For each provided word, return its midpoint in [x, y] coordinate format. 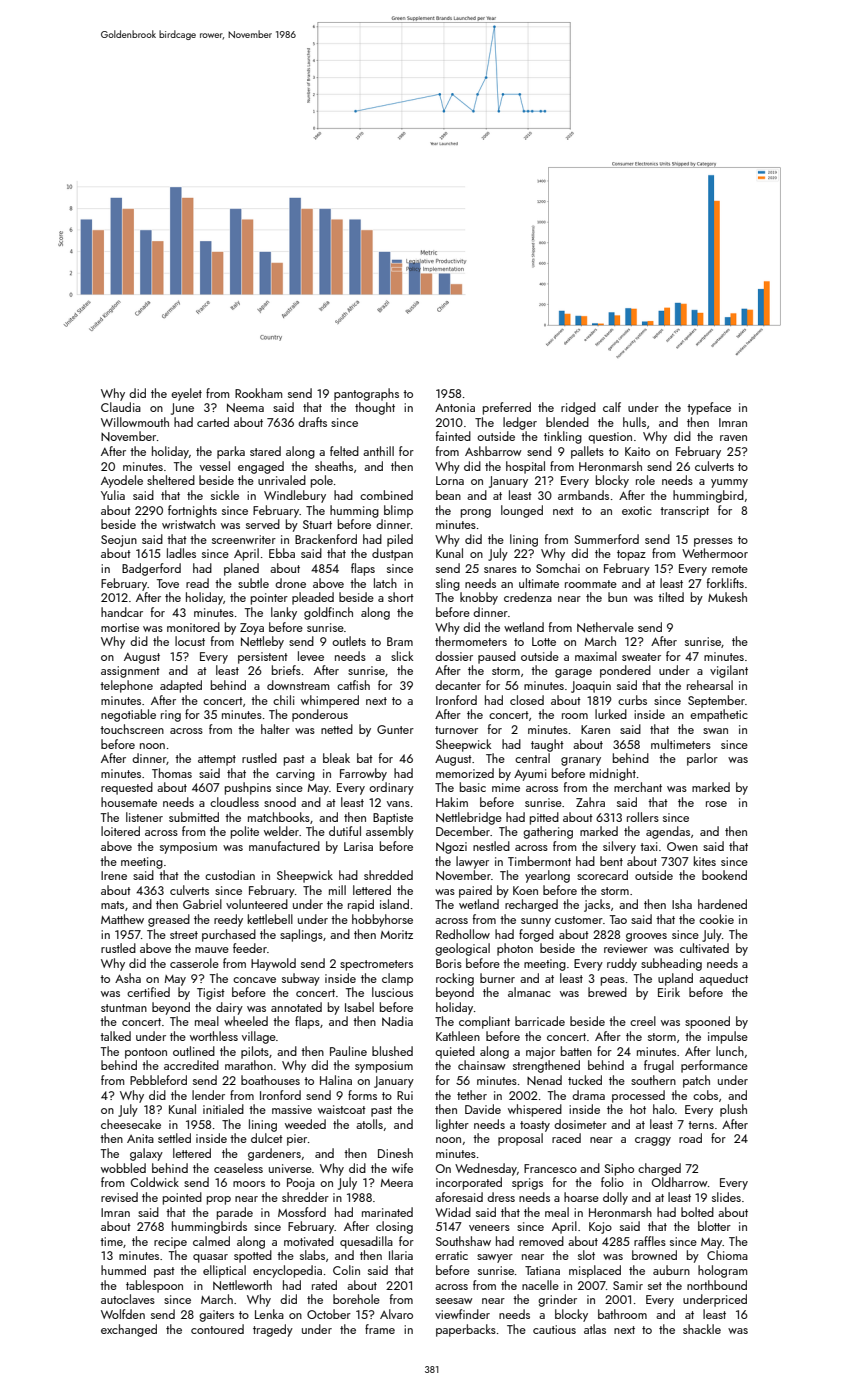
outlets [349, 641]
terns [701, 1125]
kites [705, 861]
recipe [170, 1243]
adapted [181, 686]
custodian [230, 875]
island [394, 904]
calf [612, 407]
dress [501, 1197]
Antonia [455, 407]
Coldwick [155, 1182]
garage [573, 673]
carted [213, 422]
